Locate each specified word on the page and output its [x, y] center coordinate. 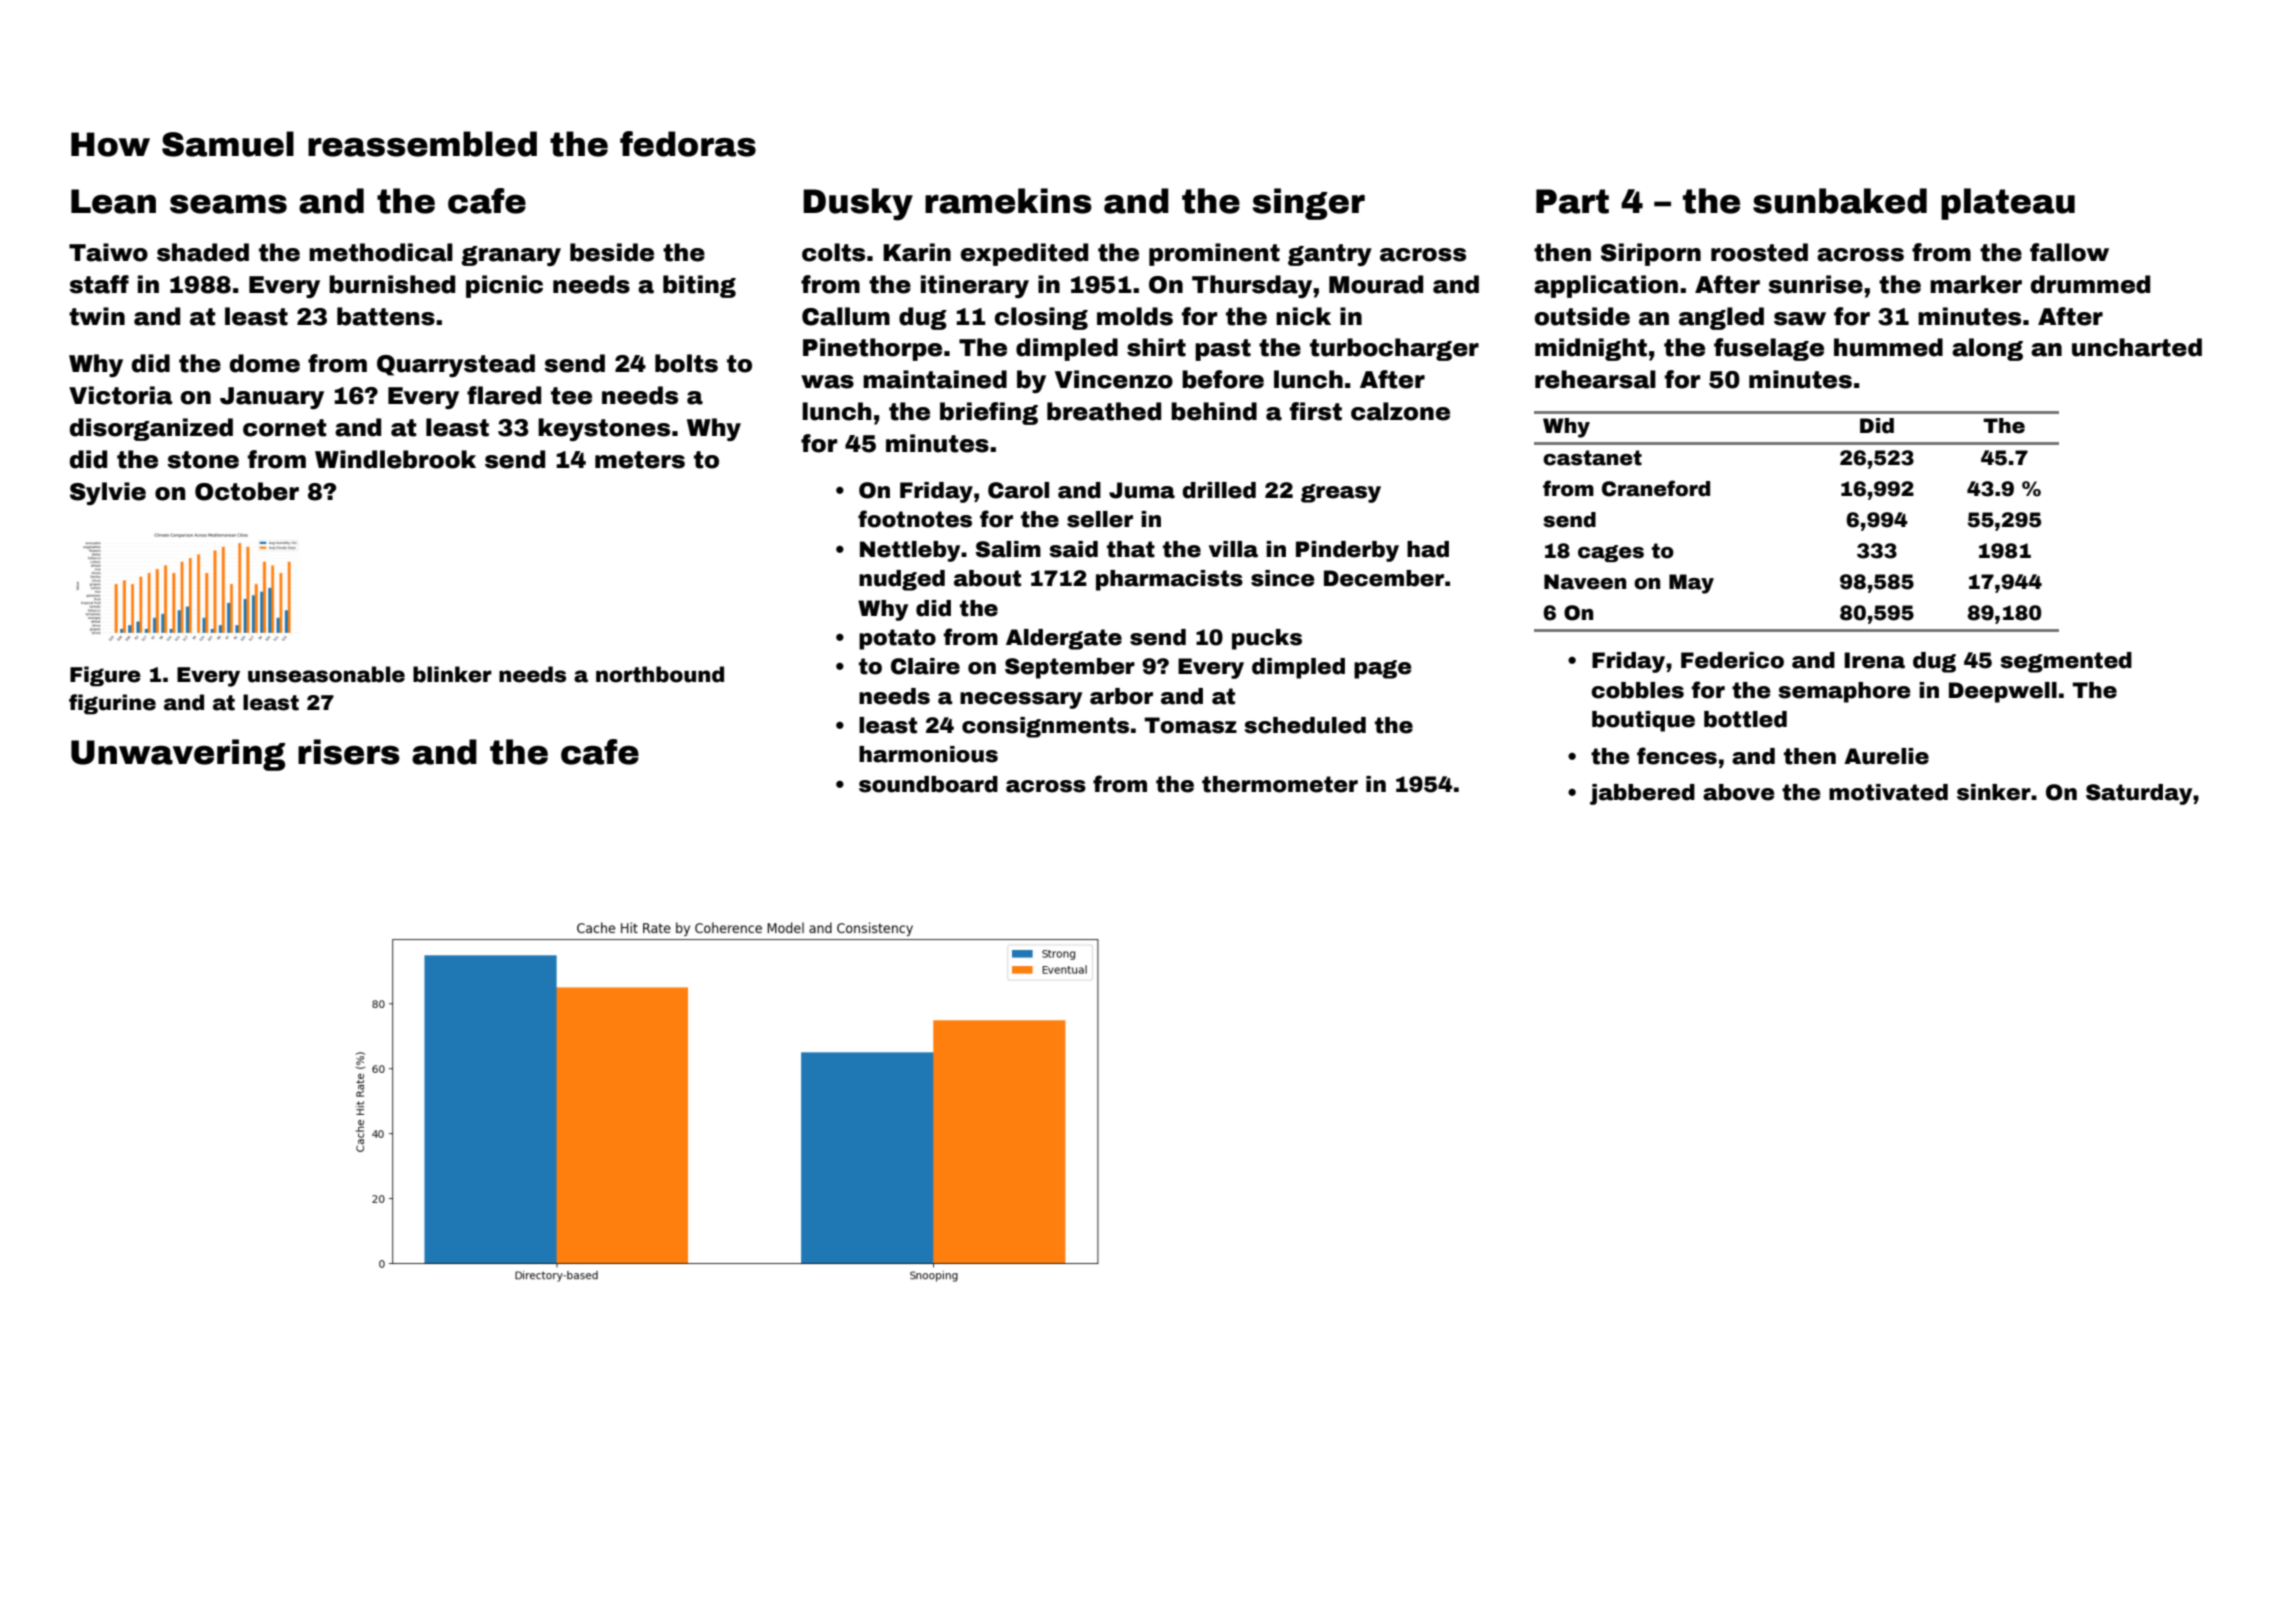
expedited [1024, 254]
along [1987, 349]
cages [1611, 553]
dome [265, 363]
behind [1214, 411]
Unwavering [178, 755]
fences [1677, 756]
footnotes [915, 519]
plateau [2008, 204]
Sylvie [108, 493]
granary [511, 256]
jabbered [1642, 794]
